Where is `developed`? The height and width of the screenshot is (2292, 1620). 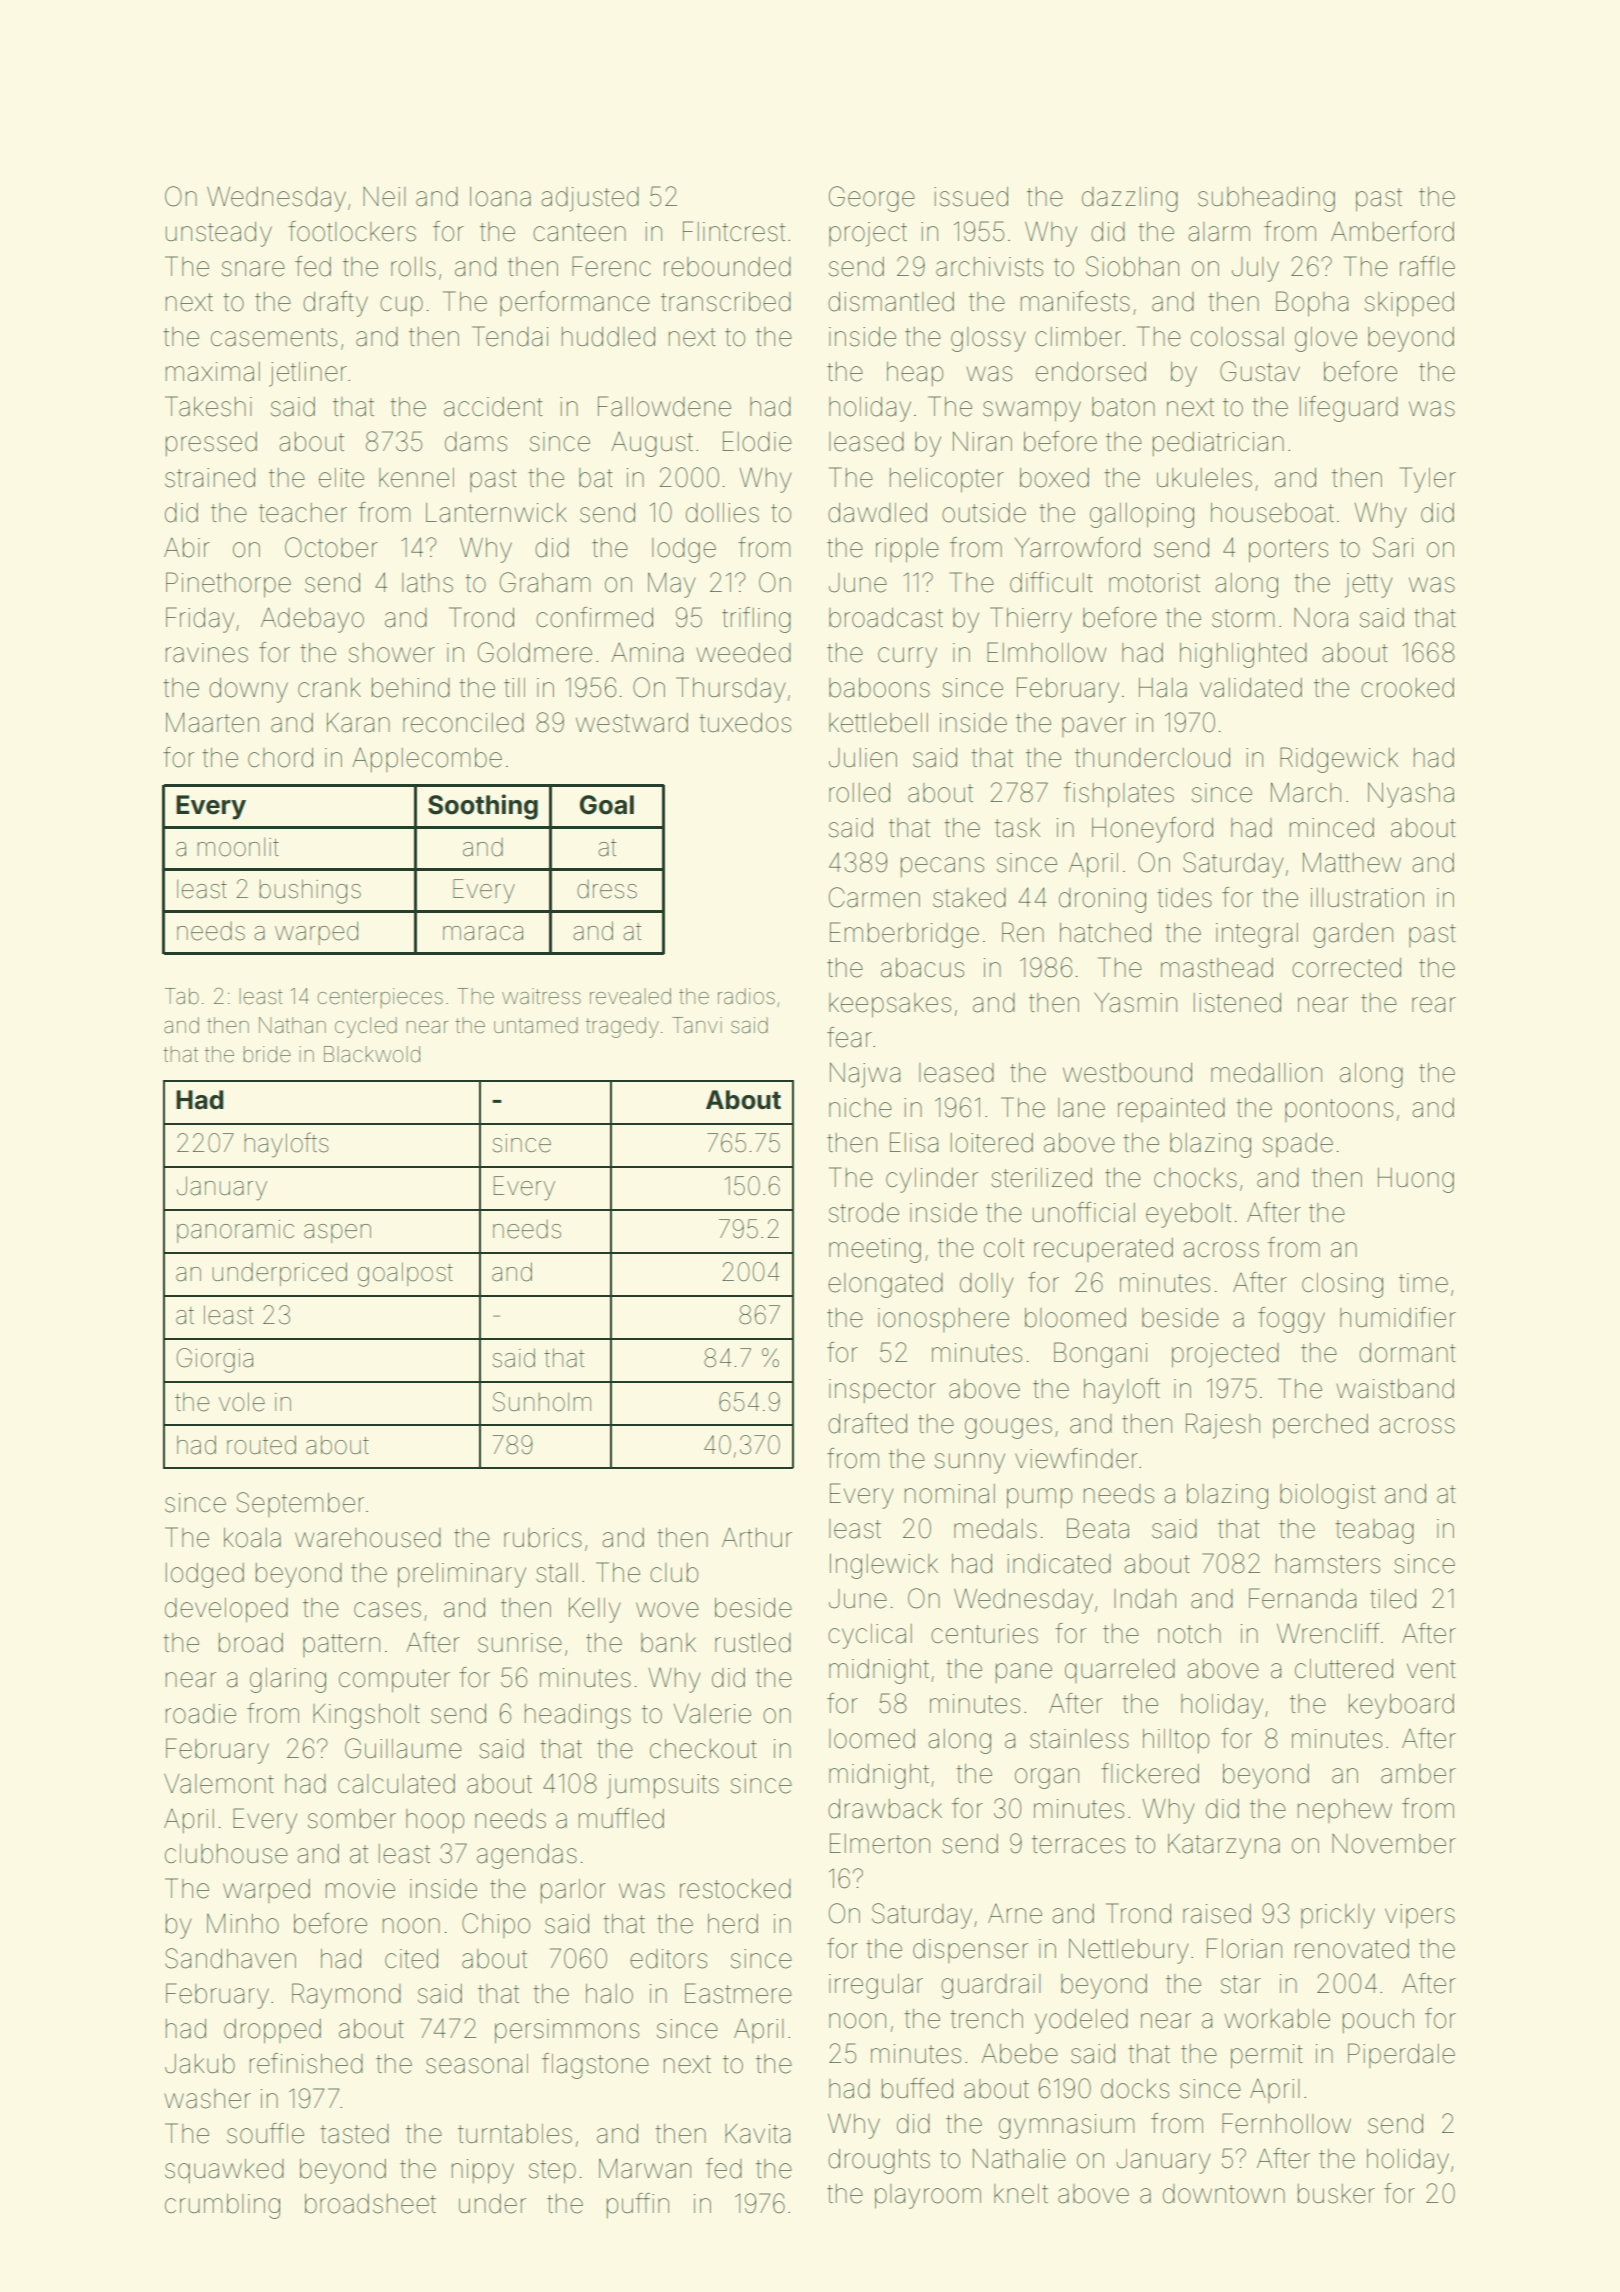 developed is located at coordinates (226, 1610).
